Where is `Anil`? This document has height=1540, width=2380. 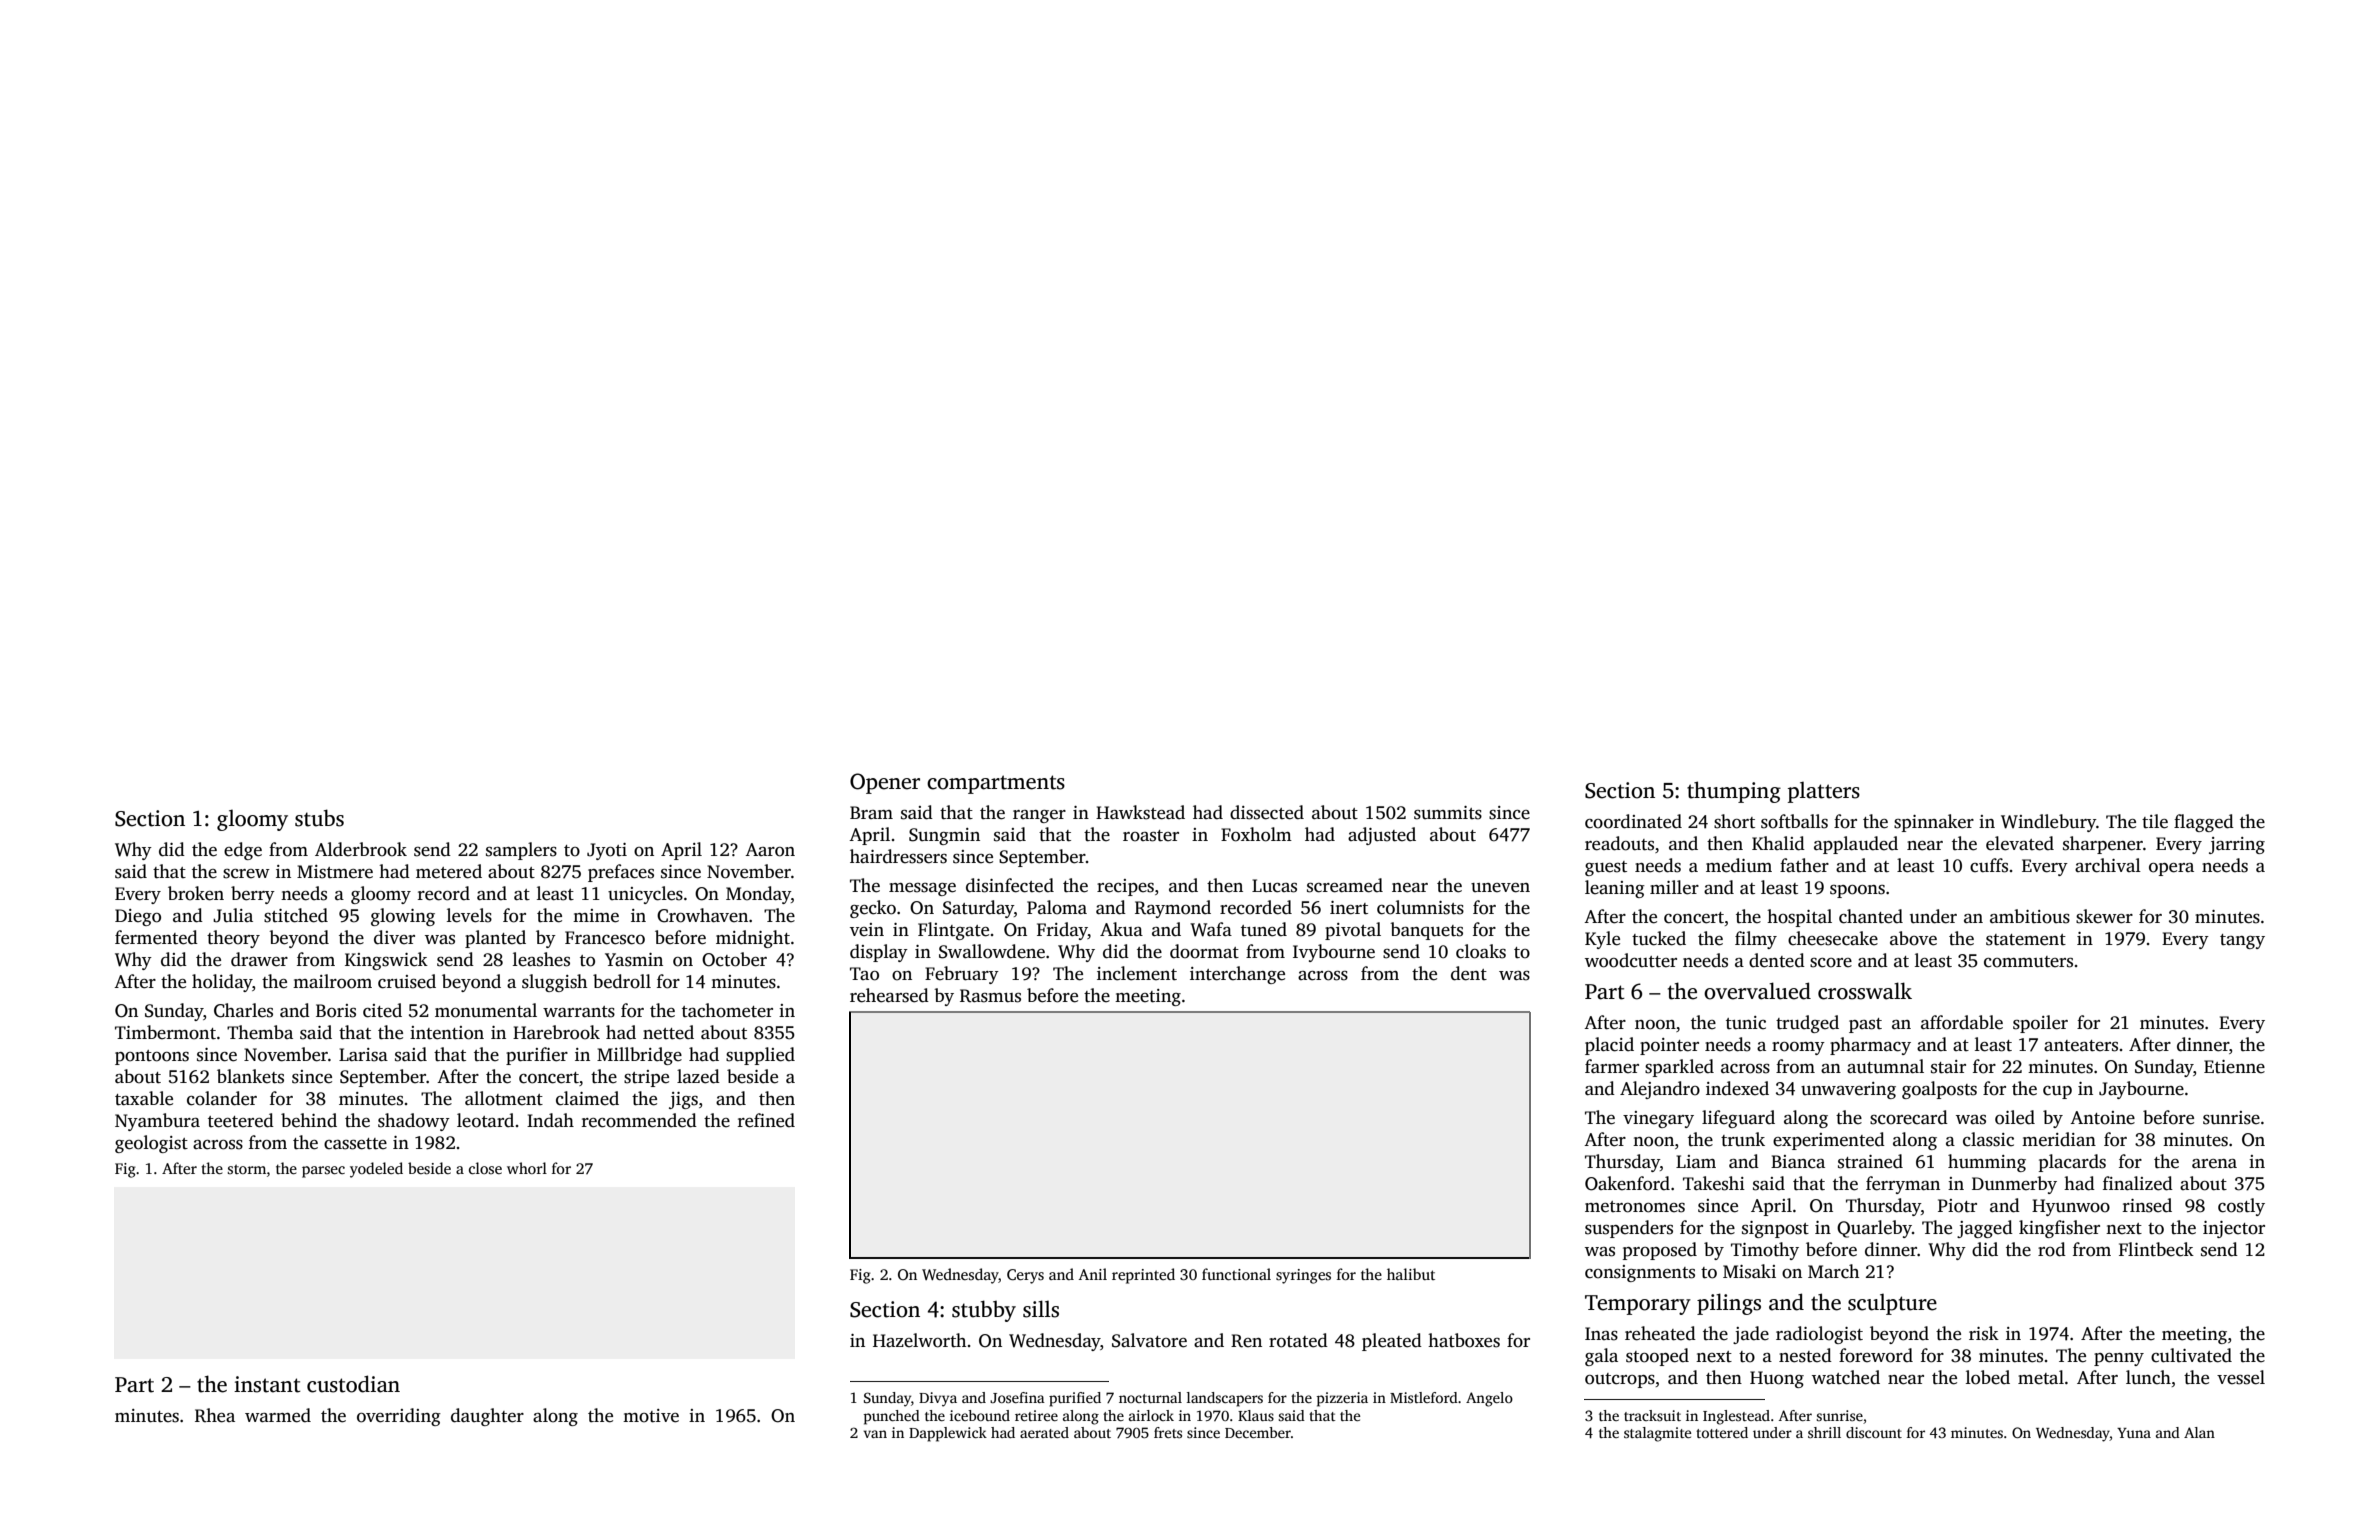
Anil is located at coordinates (1093, 1274).
